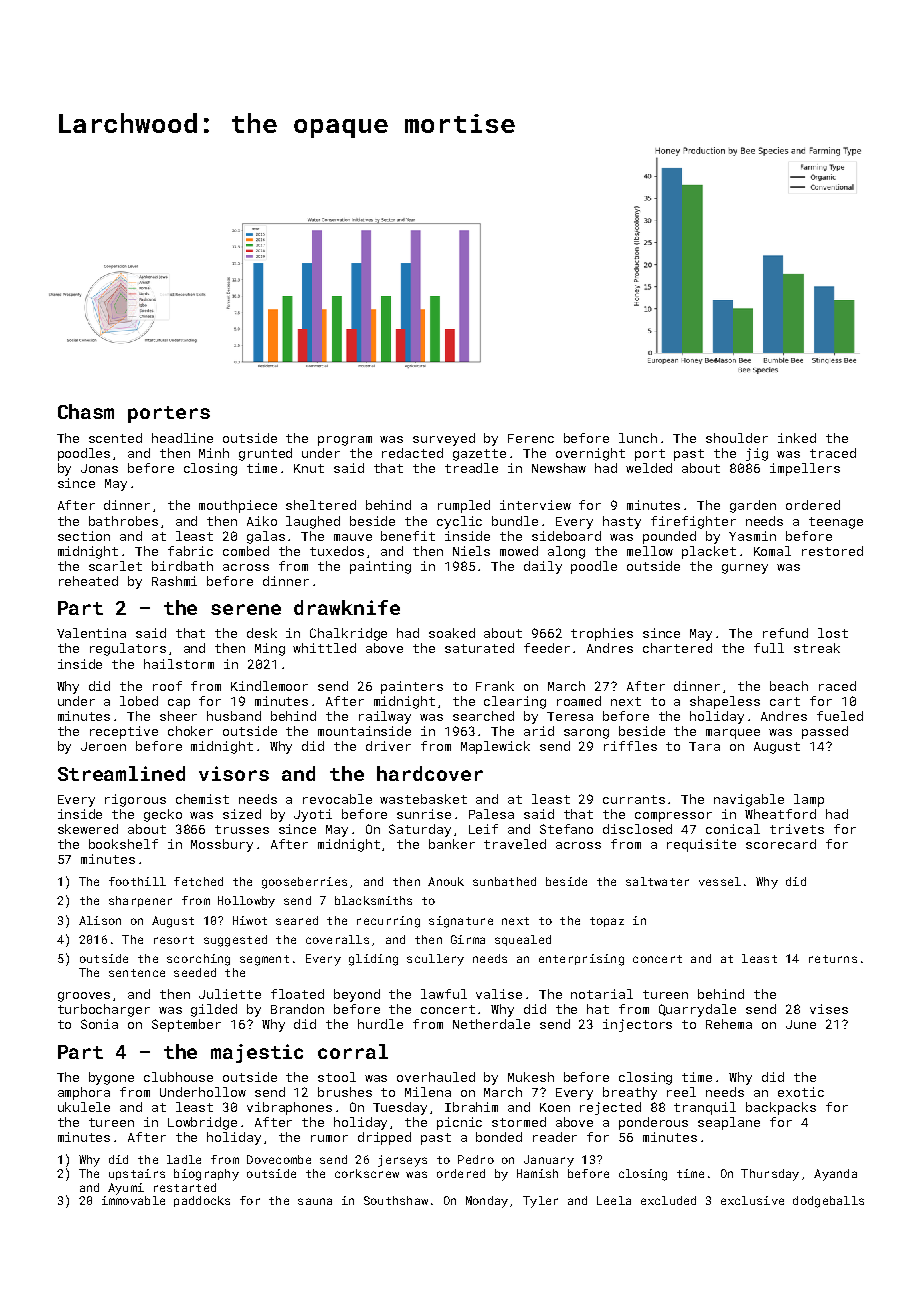  Describe the element at coordinates (630, 746) in the document. I see `riffles` at that location.
